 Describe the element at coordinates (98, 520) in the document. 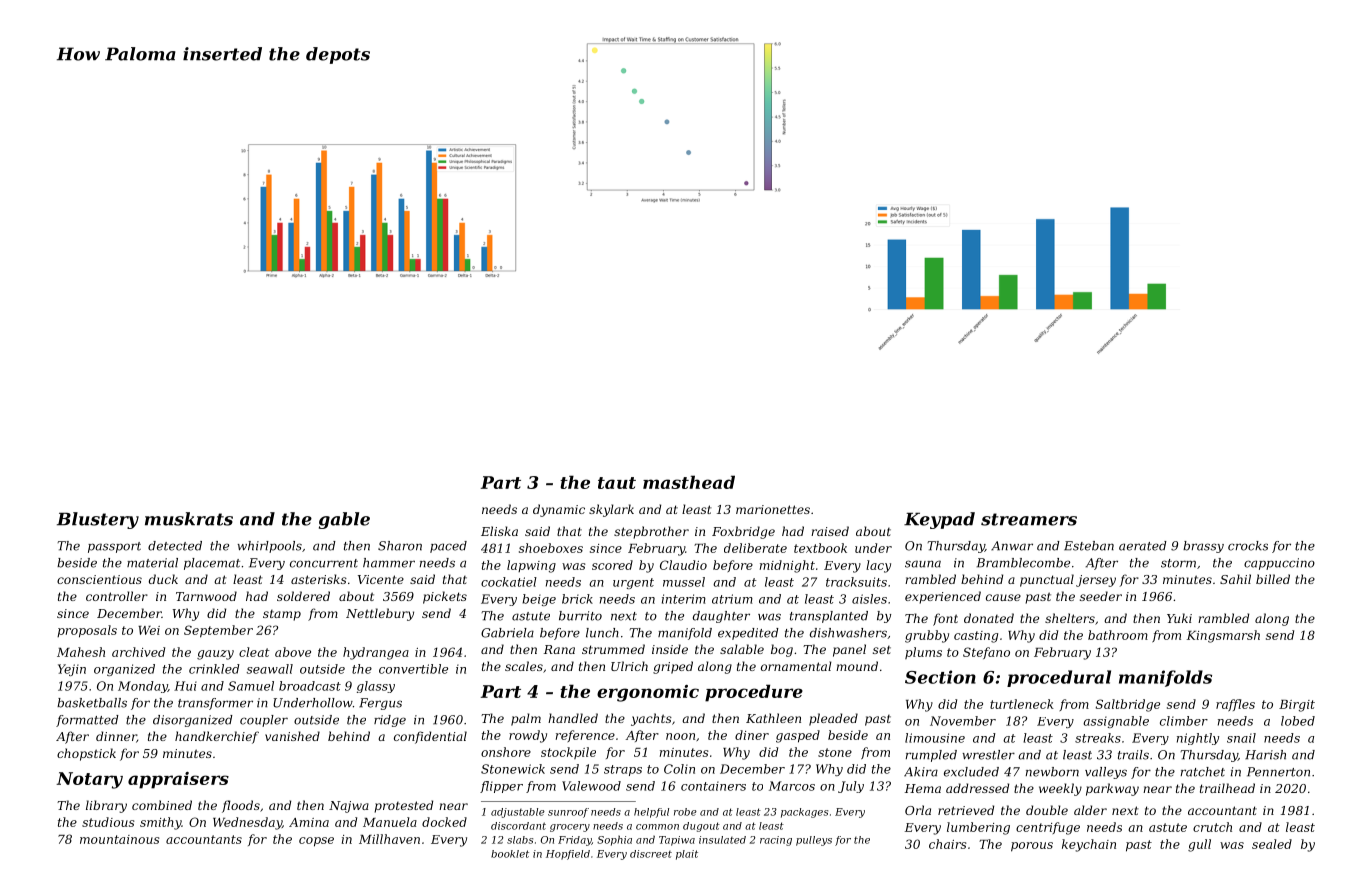

I see `Blustery` at that location.
